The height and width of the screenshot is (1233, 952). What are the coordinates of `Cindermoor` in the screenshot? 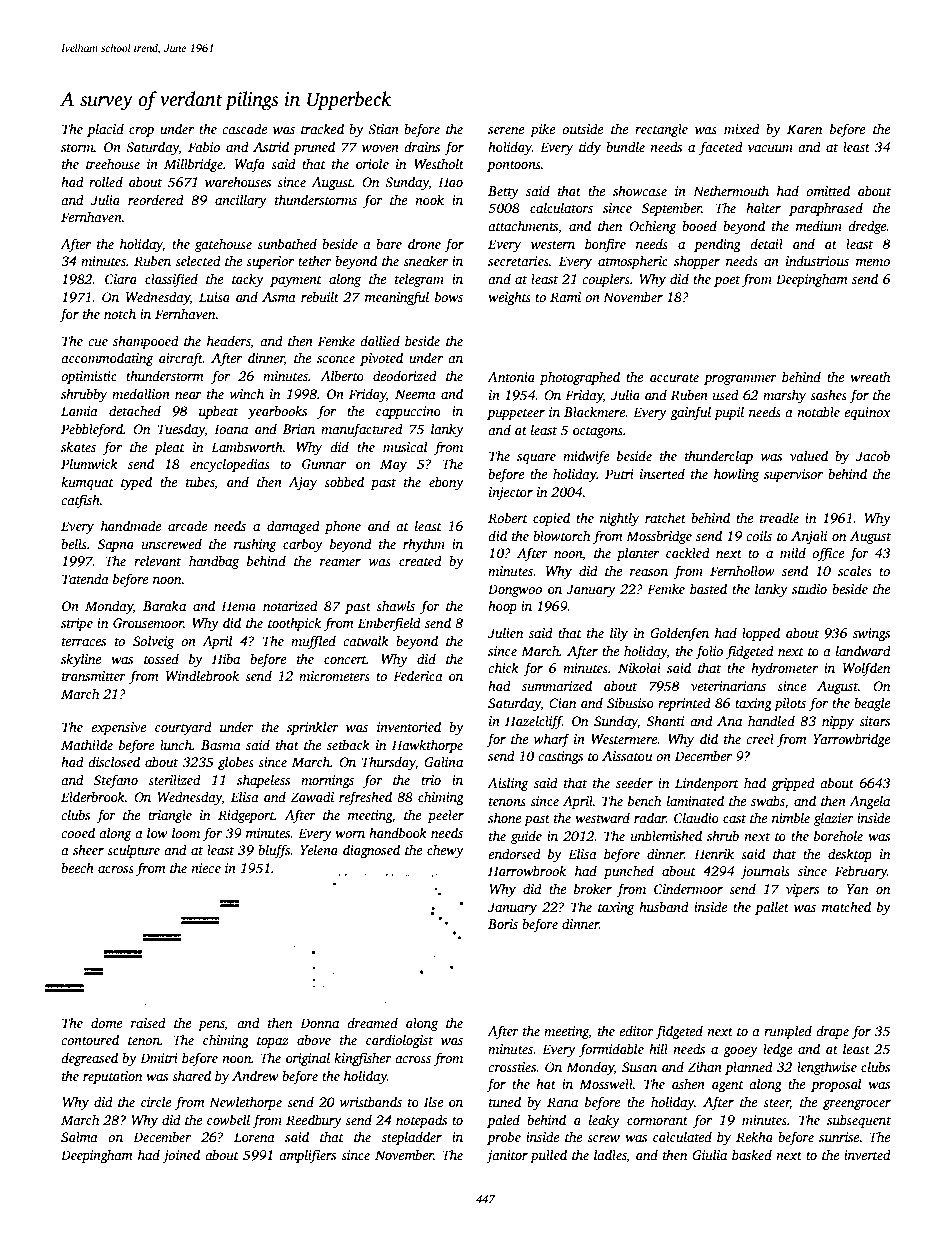 It's located at (688, 888).
